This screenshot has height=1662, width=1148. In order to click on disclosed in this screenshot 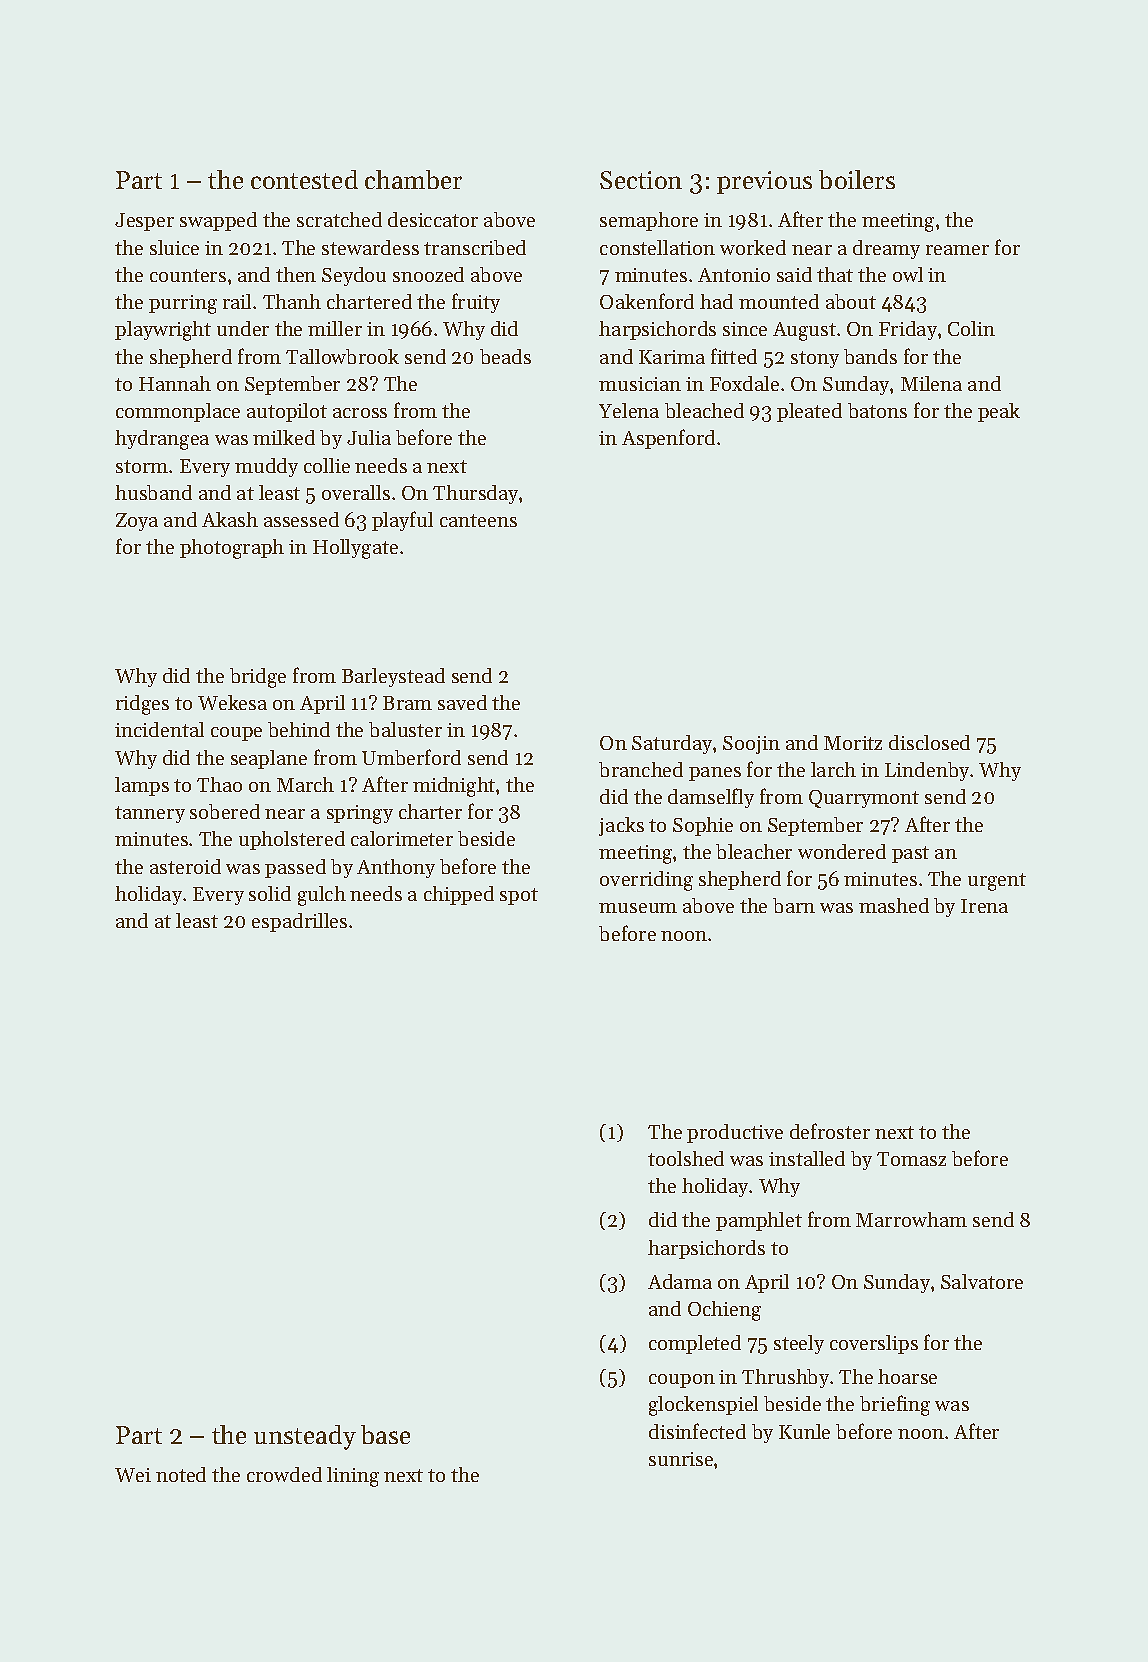, I will do `click(929, 742)`.
